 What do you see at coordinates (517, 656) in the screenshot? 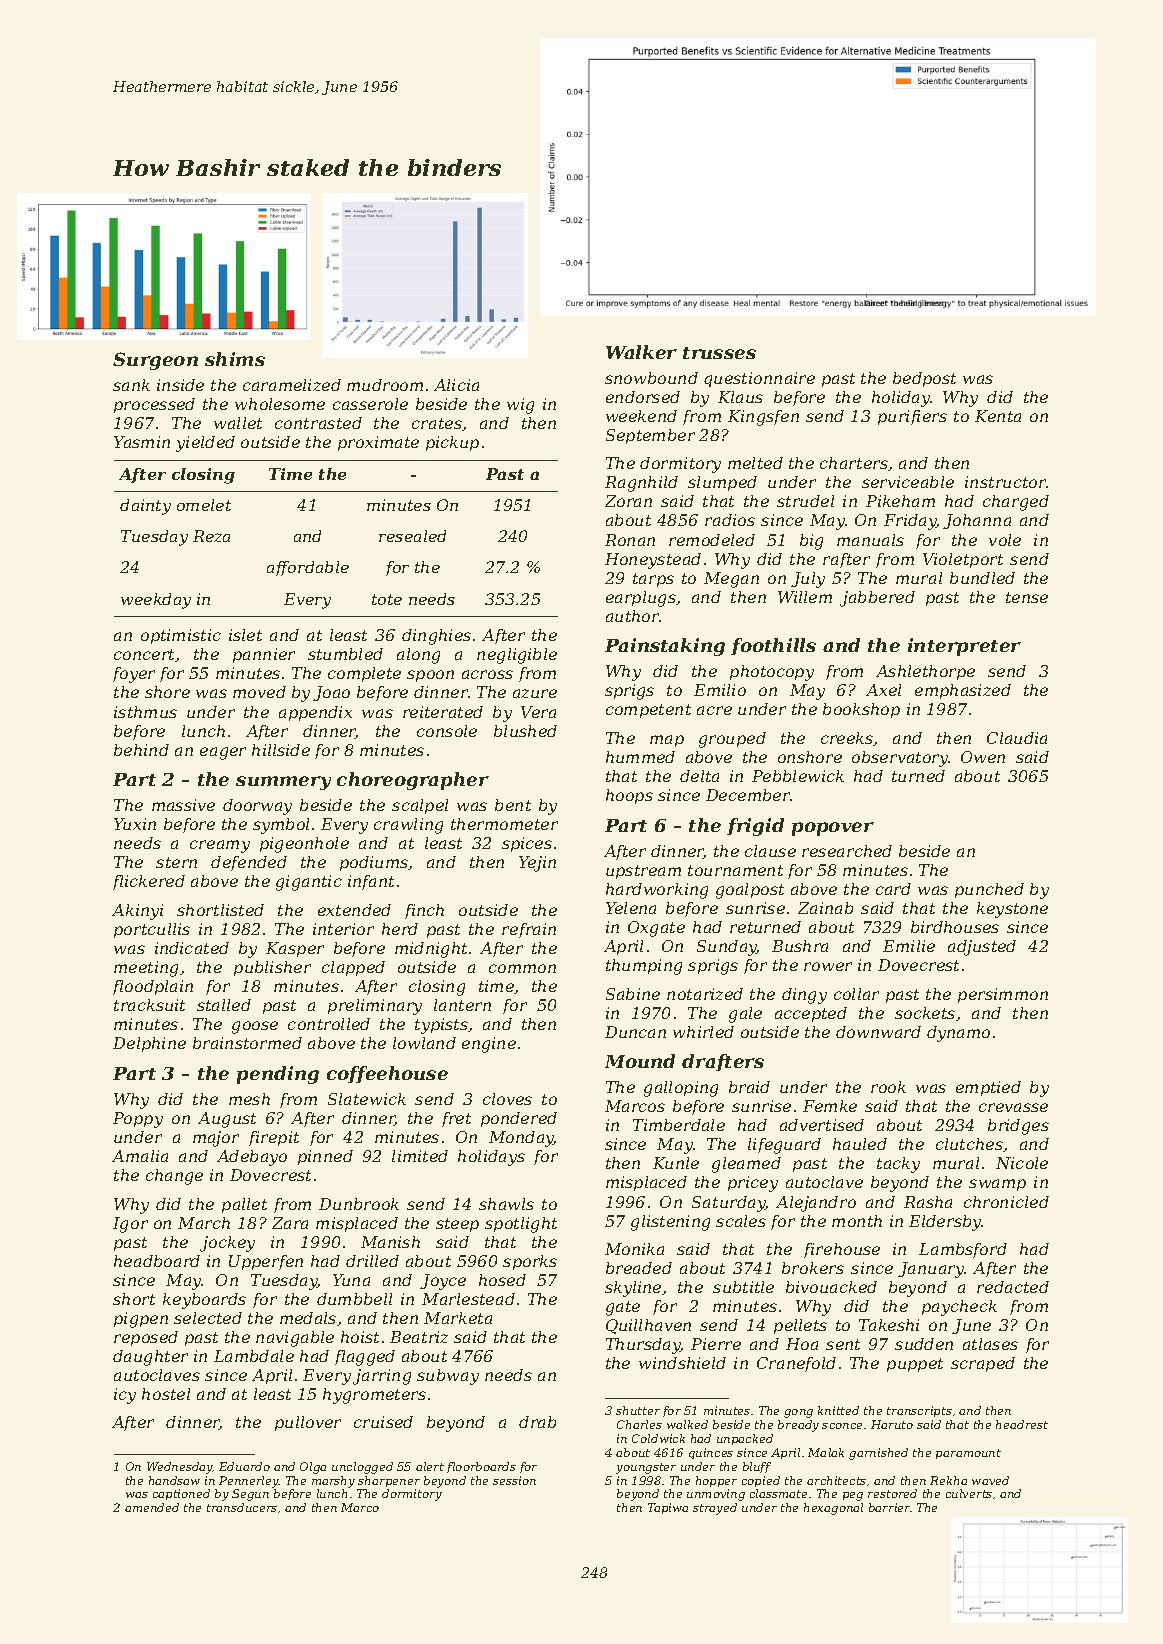
I see `negligible` at bounding box center [517, 656].
